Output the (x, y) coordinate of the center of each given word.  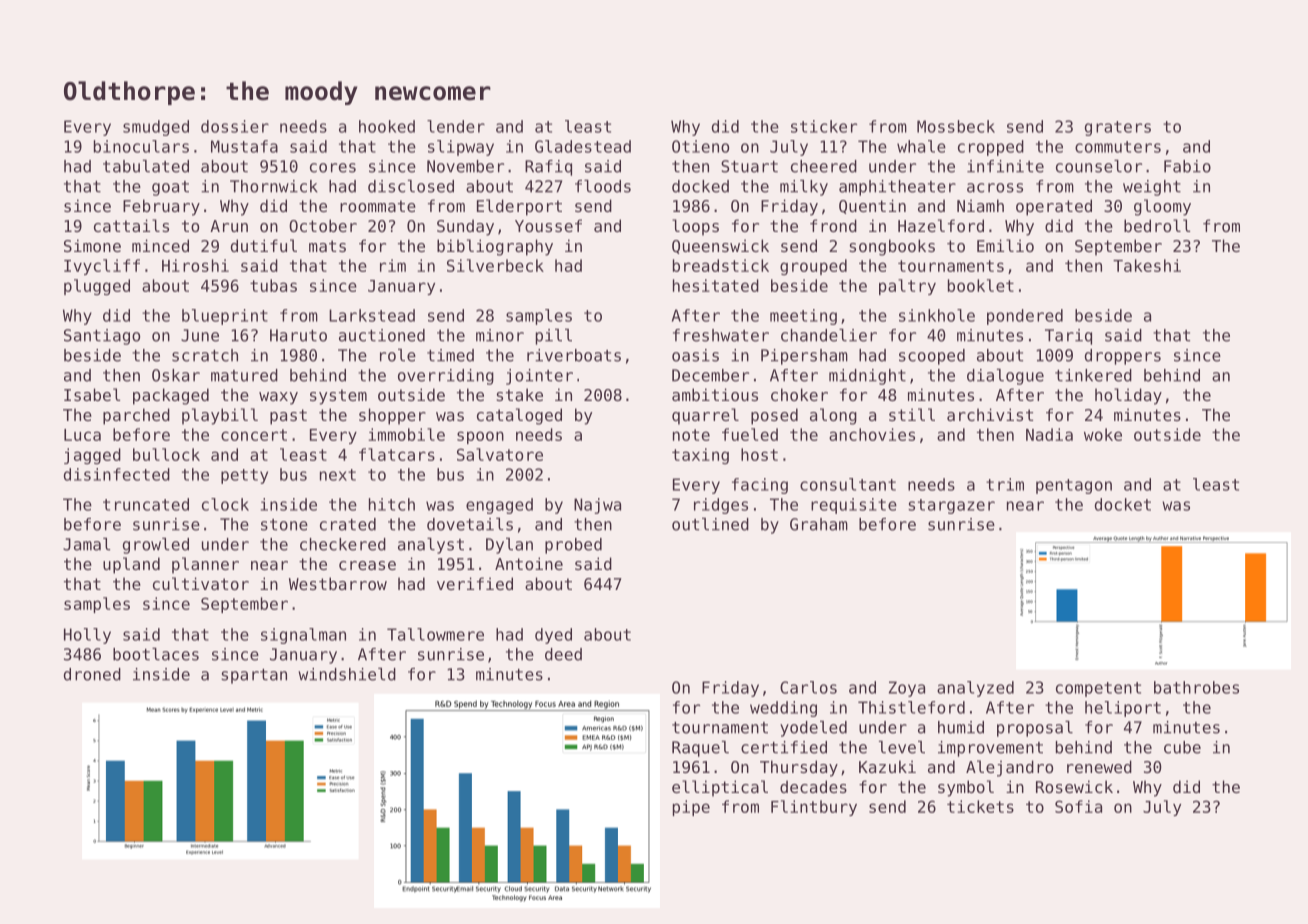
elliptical (720, 788)
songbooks (892, 247)
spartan (254, 676)
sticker (824, 126)
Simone (92, 245)
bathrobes (1196, 687)
